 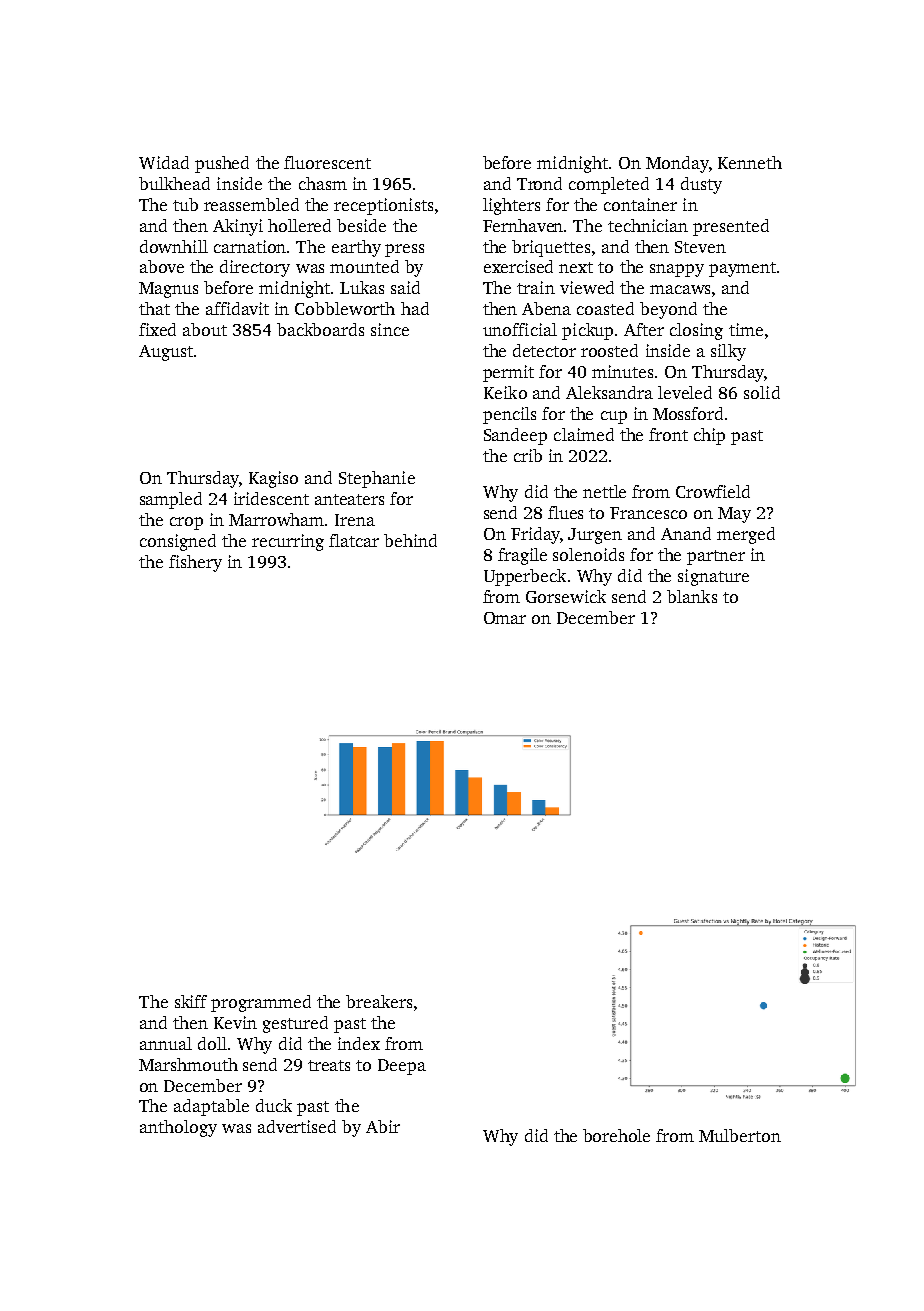 I want to click on minutes, so click(x=622, y=371).
